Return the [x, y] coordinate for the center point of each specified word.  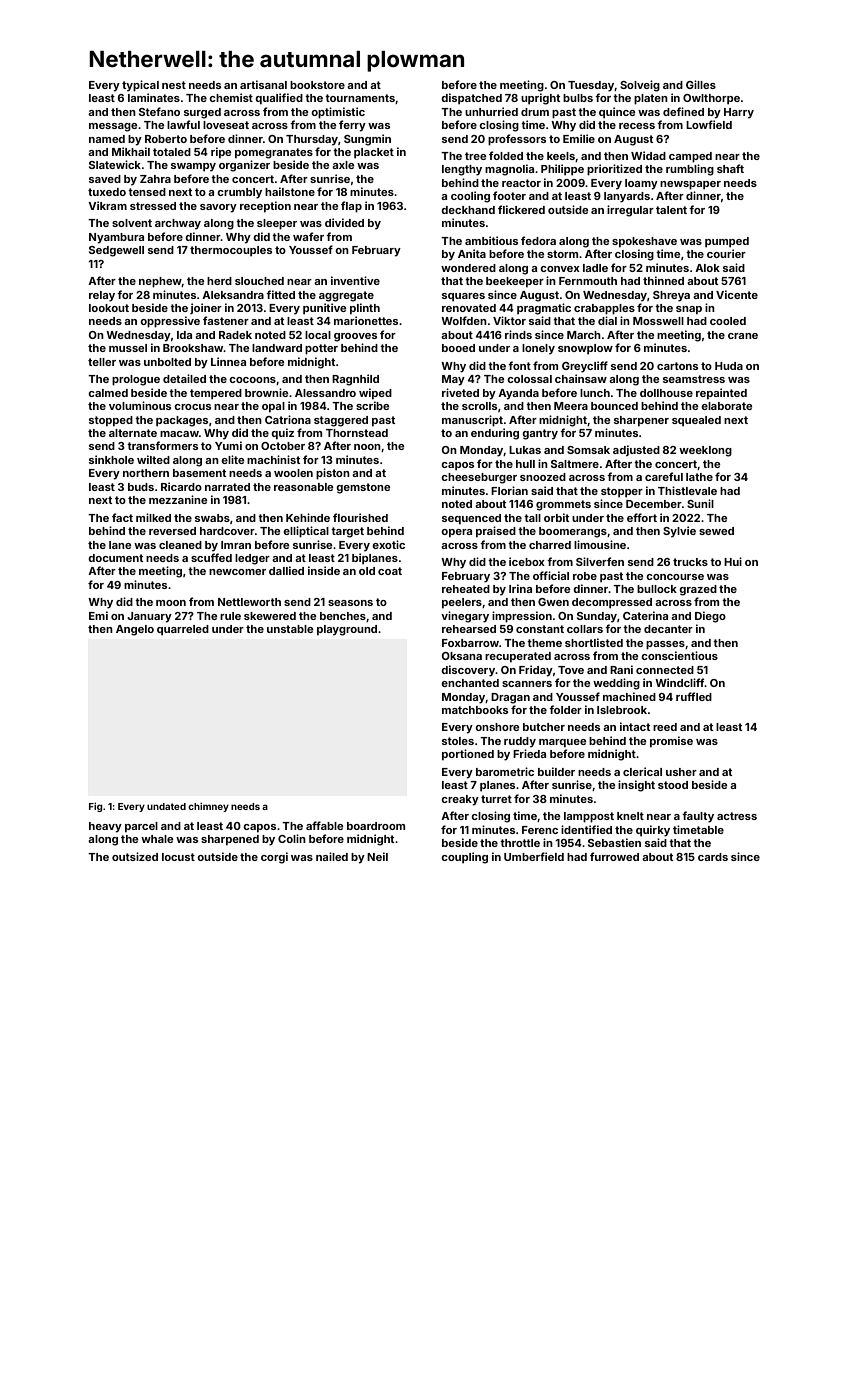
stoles [458, 741]
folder [565, 709]
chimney [208, 807]
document [115, 558]
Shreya [671, 296]
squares [463, 297]
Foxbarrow [470, 643]
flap [351, 207]
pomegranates [274, 153]
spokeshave [644, 242]
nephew [160, 282]
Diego [710, 617]
